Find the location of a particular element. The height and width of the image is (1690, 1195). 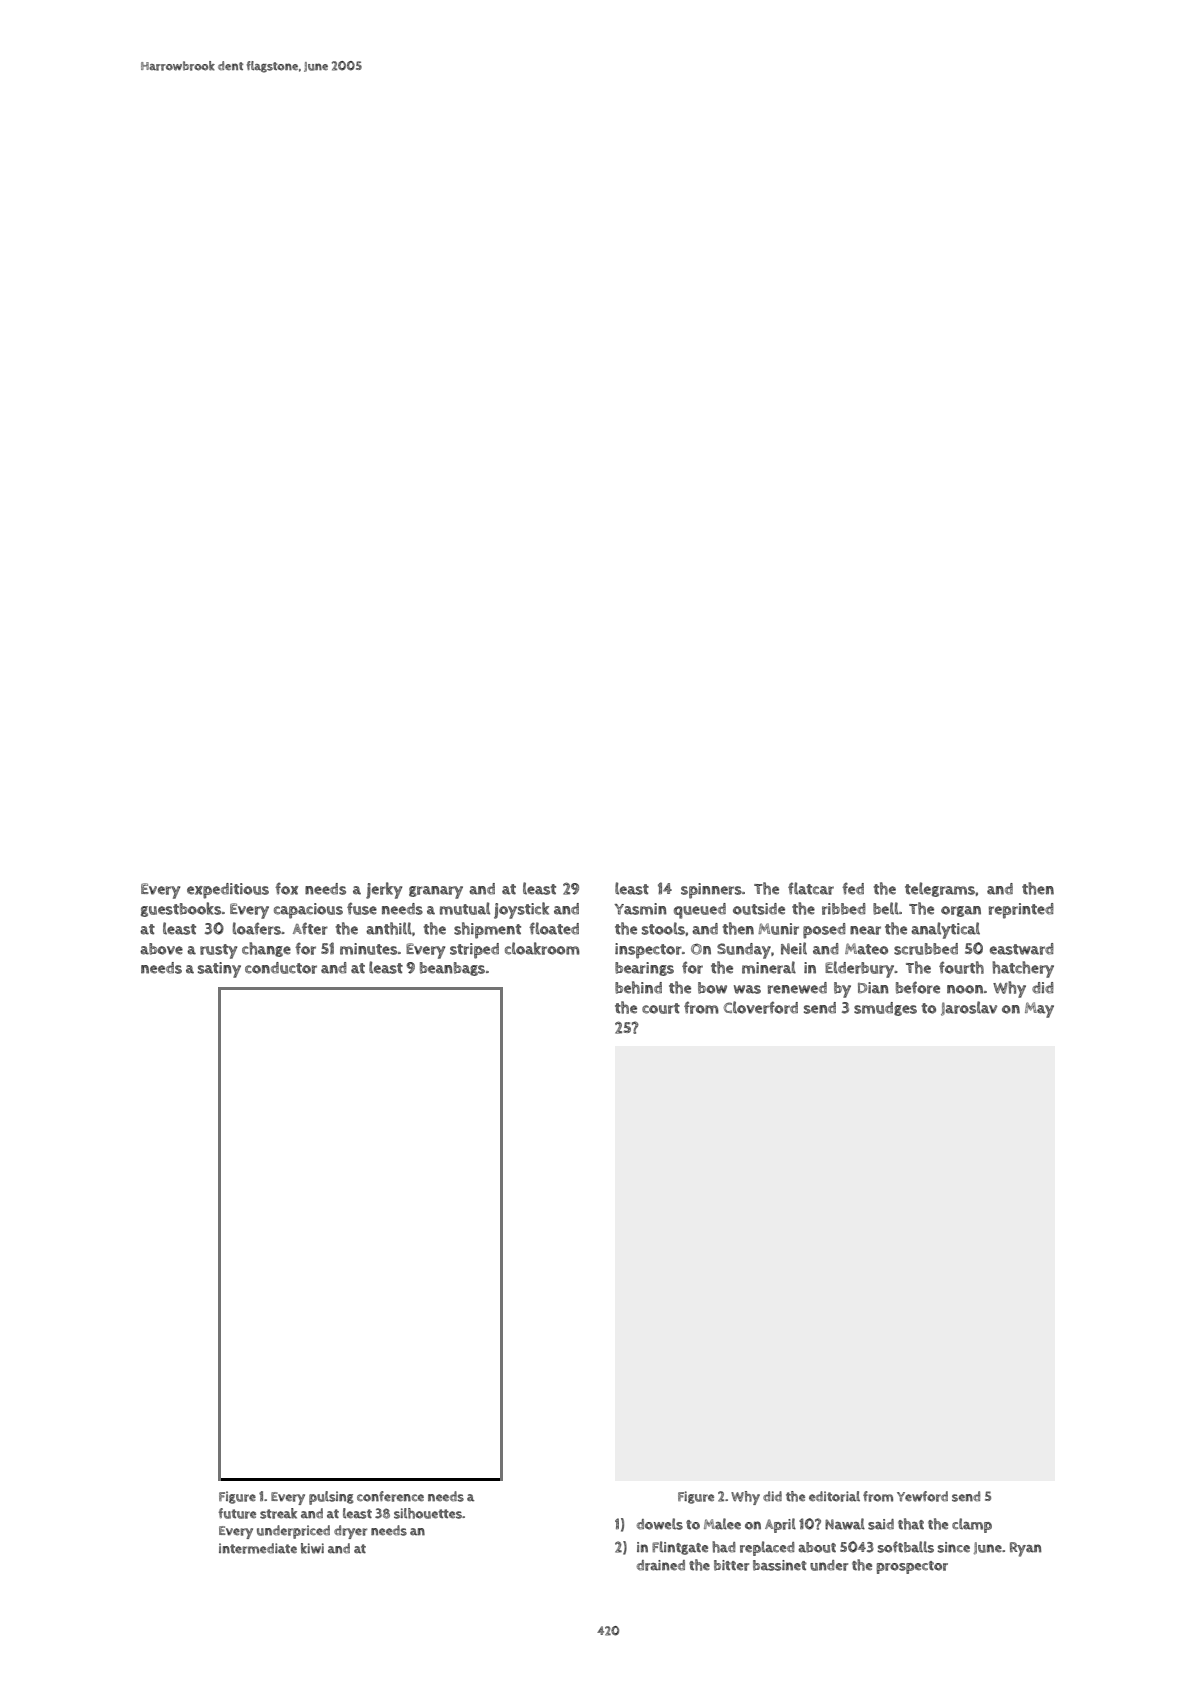

fuse is located at coordinates (362, 908).
